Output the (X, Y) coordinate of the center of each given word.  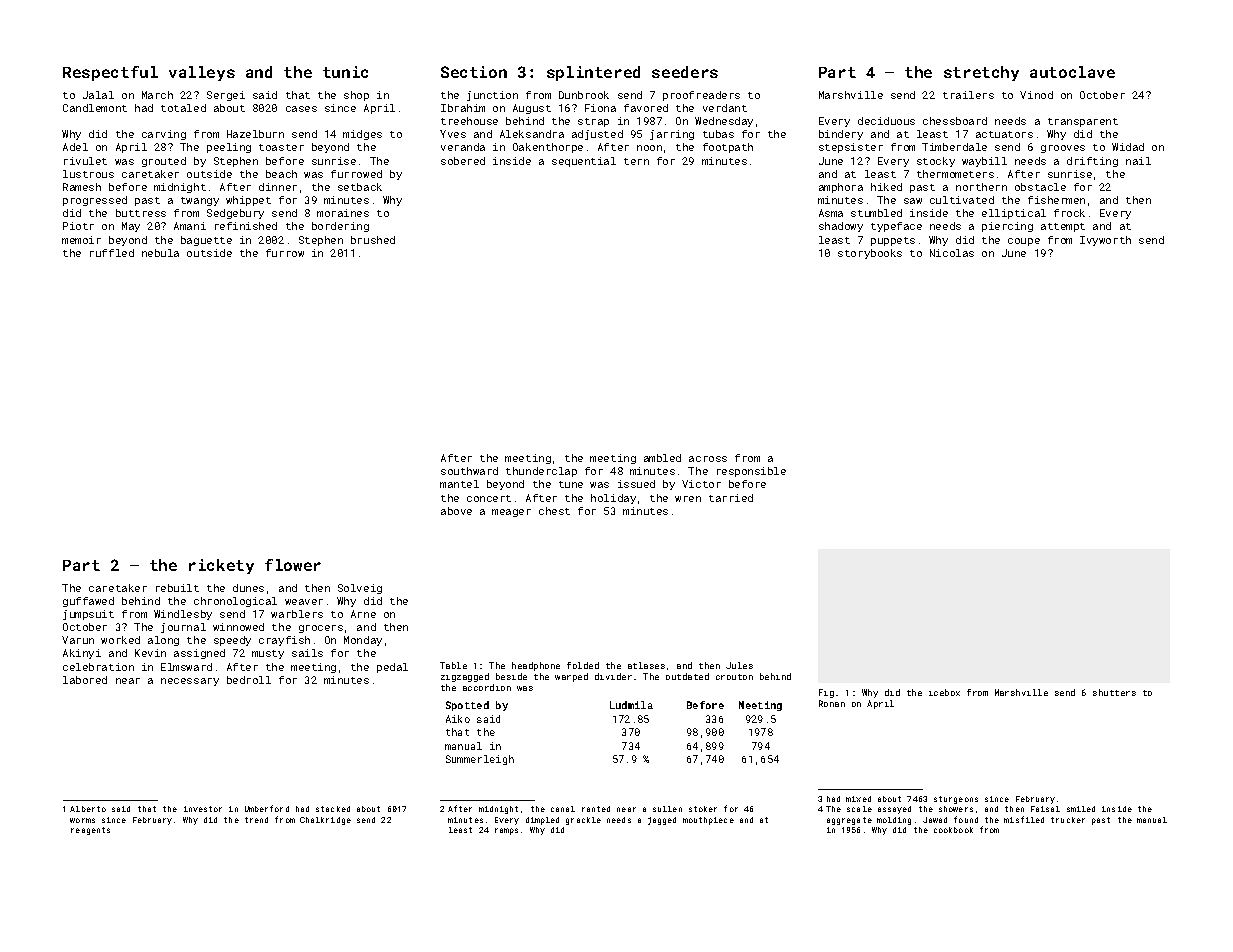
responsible (751, 472)
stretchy (981, 73)
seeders (685, 72)
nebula (160, 253)
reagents (90, 831)
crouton (734, 677)
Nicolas (952, 253)
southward (469, 471)
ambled (662, 458)
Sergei (226, 96)
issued (636, 484)
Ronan (832, 703)
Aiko (458, 719)
